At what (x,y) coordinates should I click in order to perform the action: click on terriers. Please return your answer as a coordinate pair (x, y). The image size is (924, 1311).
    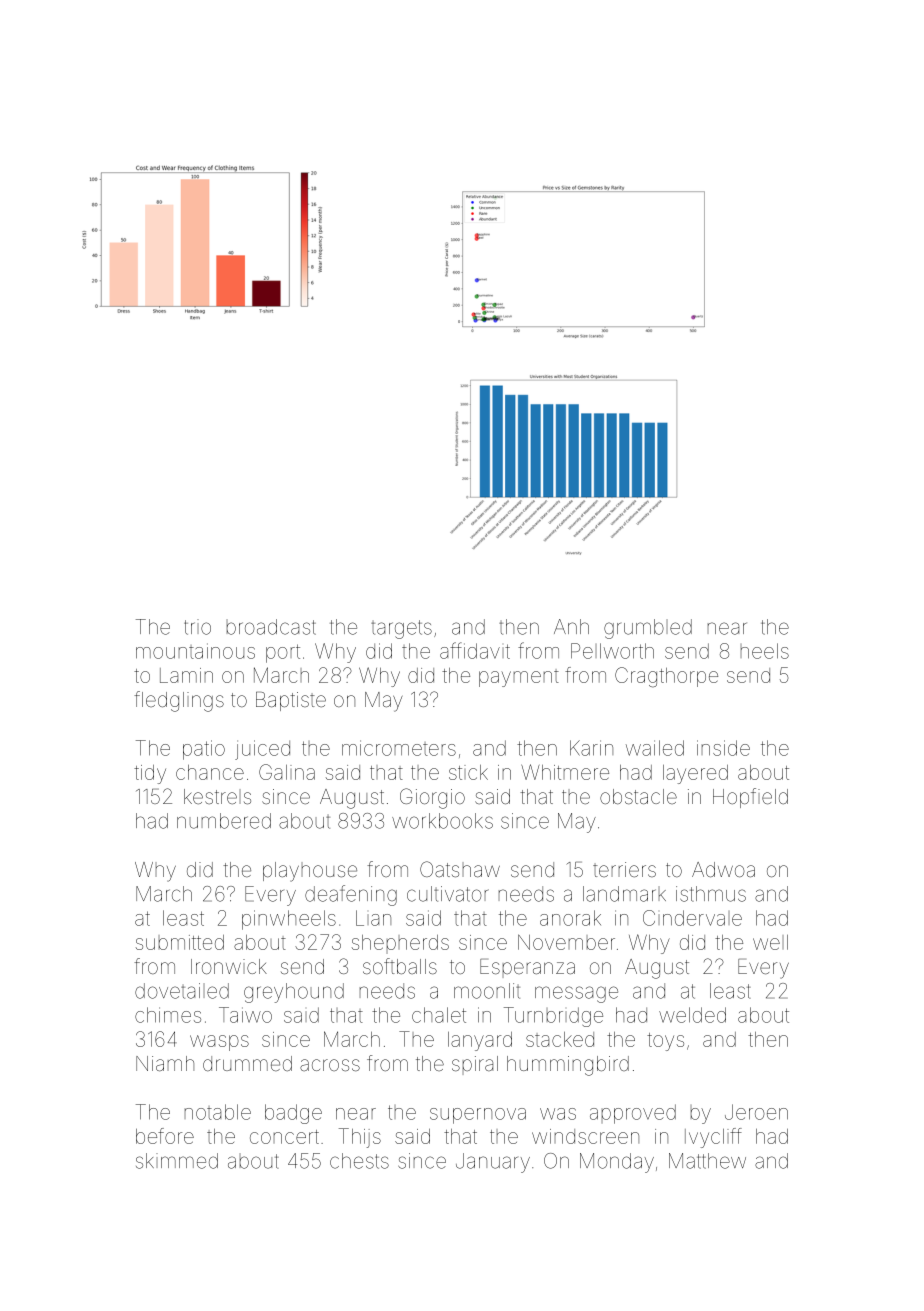
    Looking at the image, I should click on (624, 869).
